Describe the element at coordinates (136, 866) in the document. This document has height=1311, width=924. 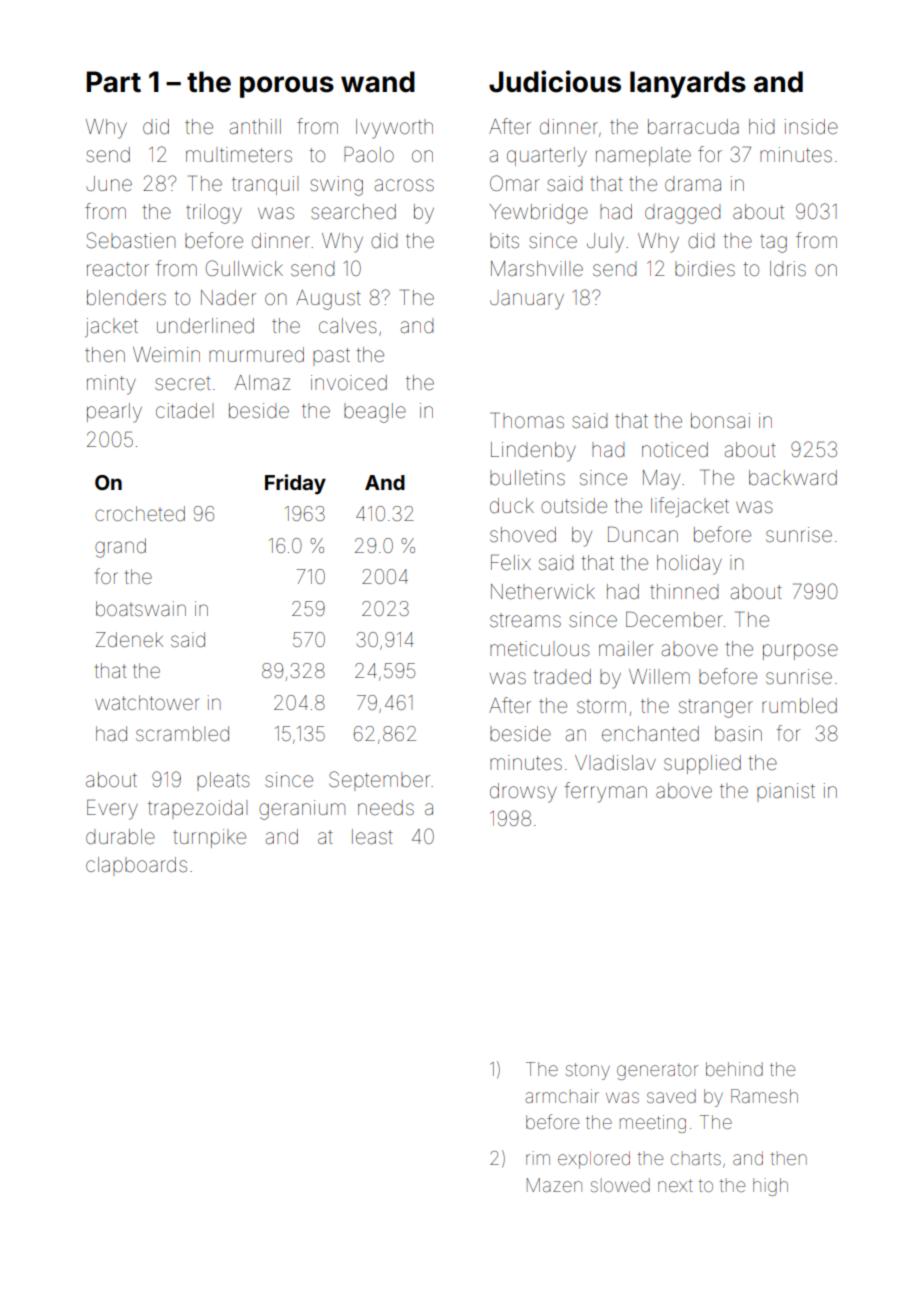
I see `clapboards` at that location.
